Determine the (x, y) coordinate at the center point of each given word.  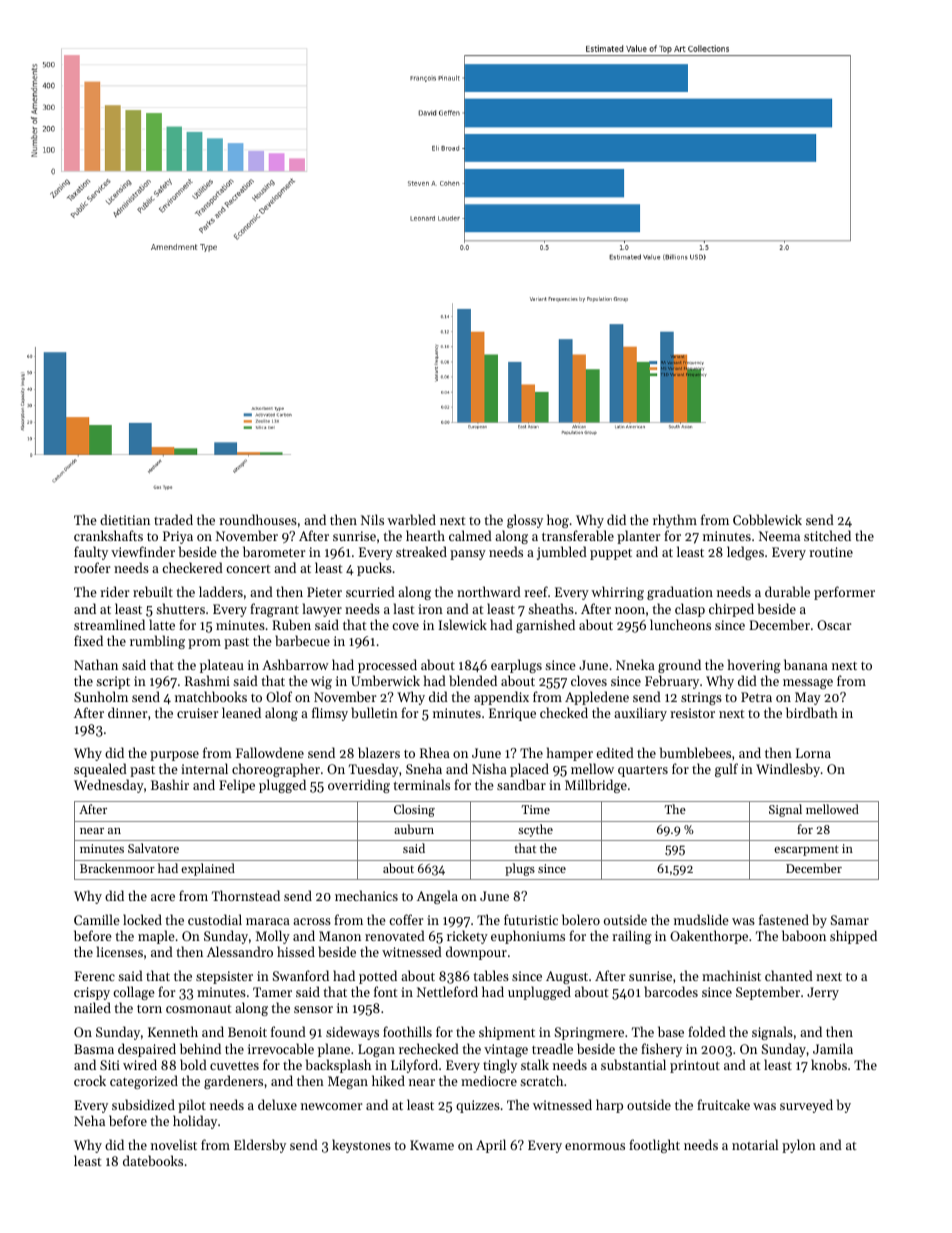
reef (536, 591)
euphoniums (528, 937)
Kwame (432, 1145)
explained (208, 869)
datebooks (153, 1160)
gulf (726, 770)
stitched (827, 535)
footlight (654, 1146)
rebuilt (153, 591)
